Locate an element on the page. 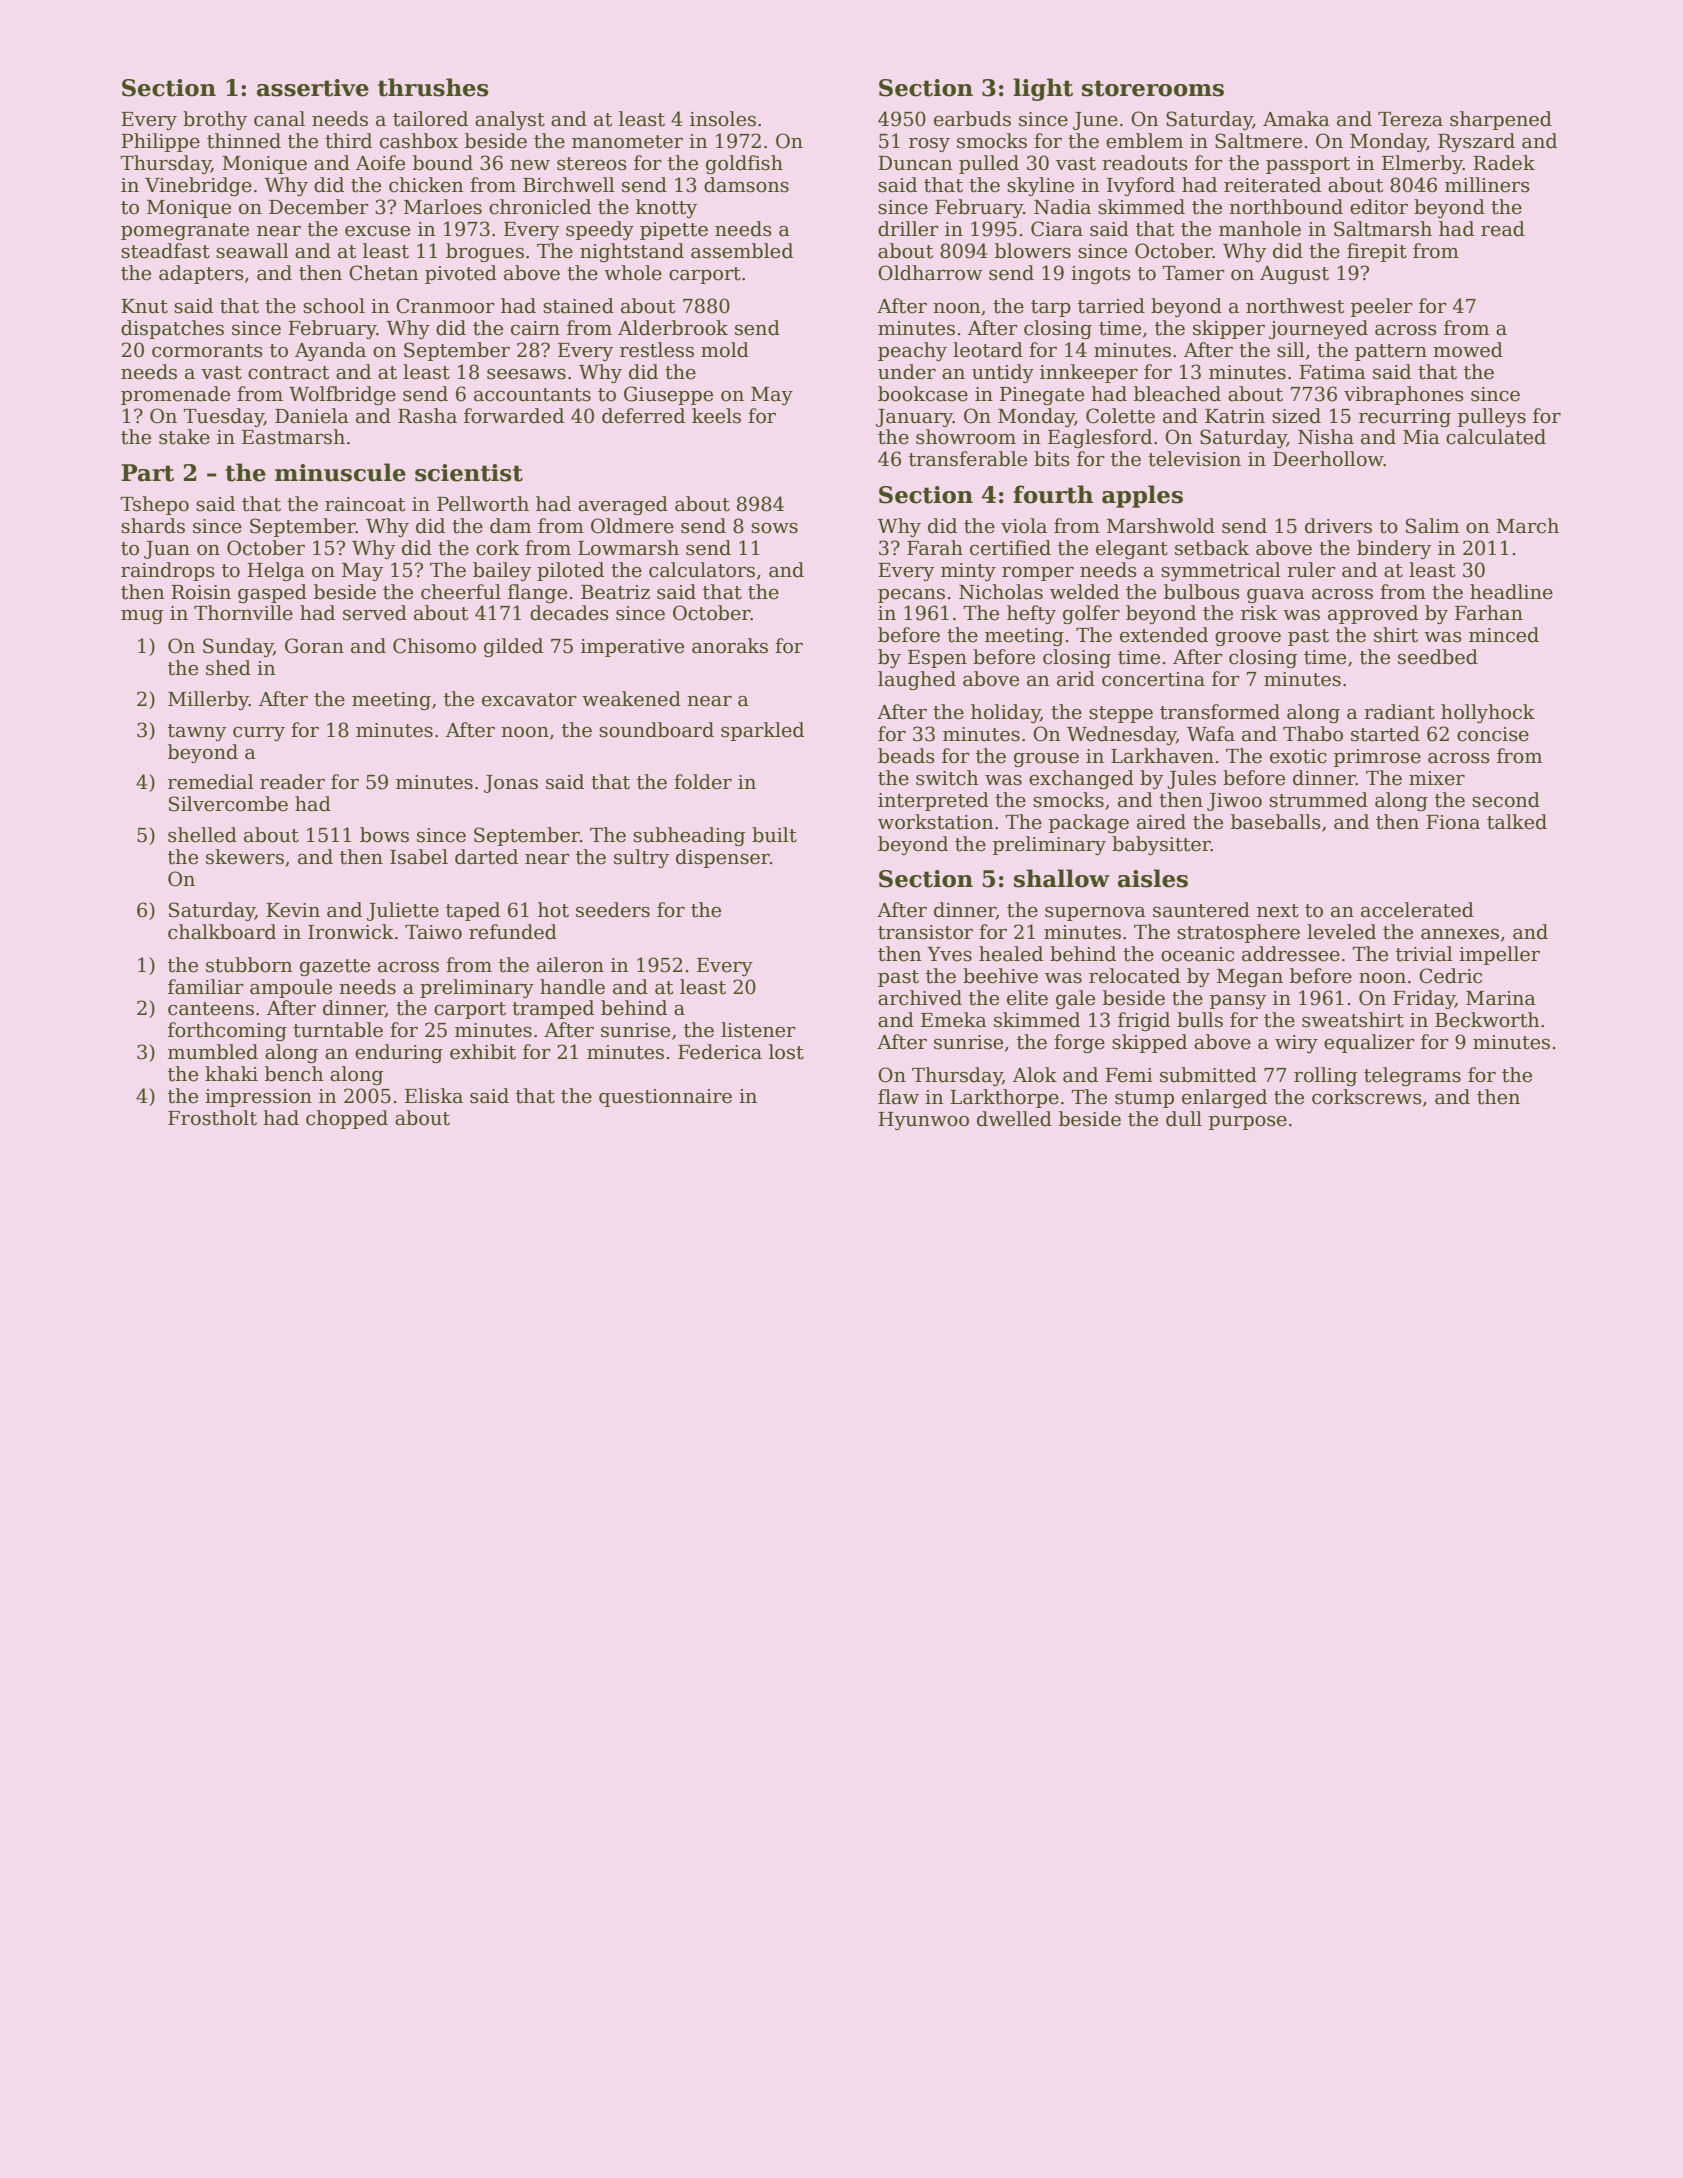 The height and width of the page is (2178, 1683). sows is located at coordinates (774, 528).
